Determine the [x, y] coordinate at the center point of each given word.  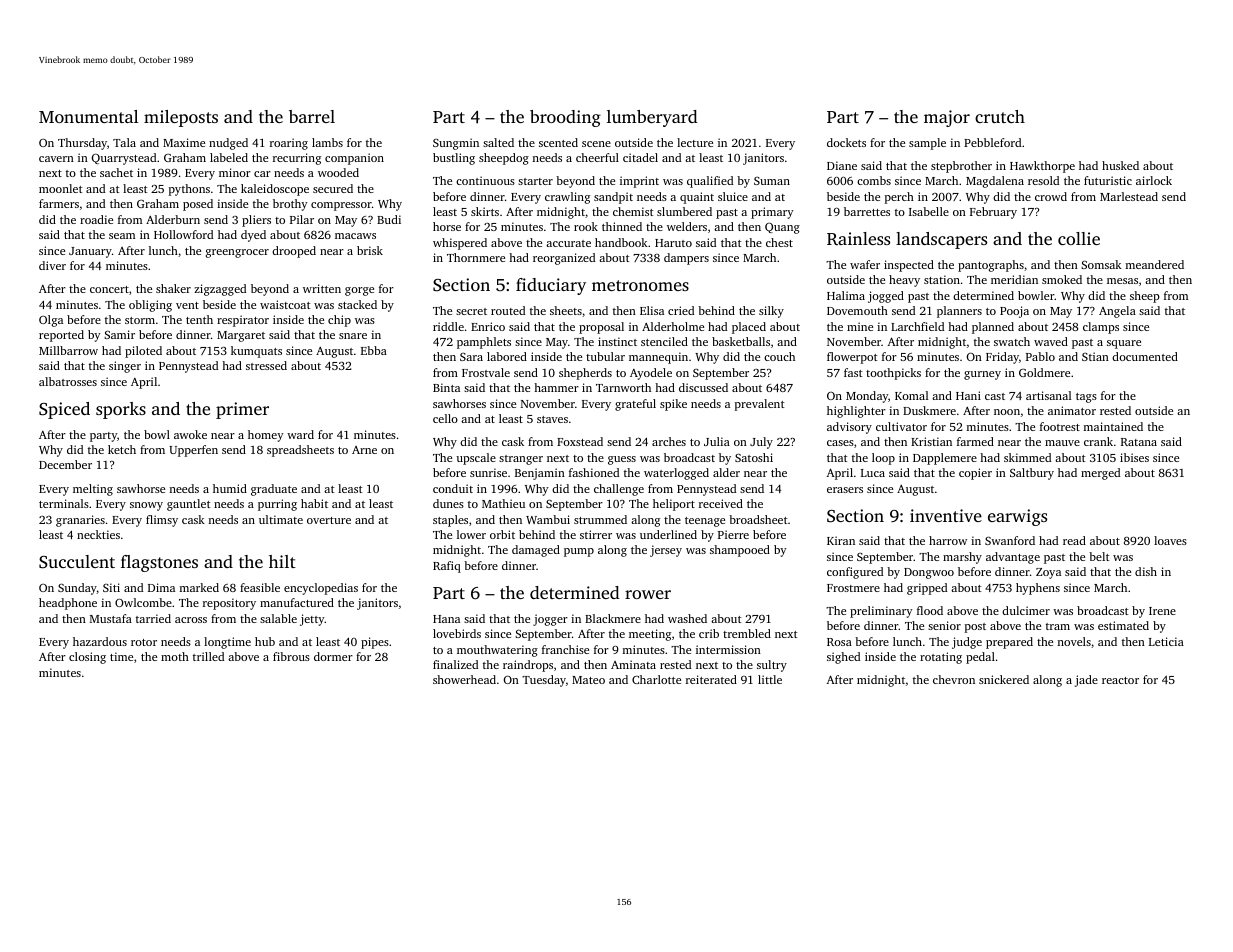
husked [1120, 165]
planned [993, 328]
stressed [266, 365]
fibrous [291, 656]
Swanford [1010, 540]
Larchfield [917, 326]
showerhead [464, 679]
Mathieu [503, 503]
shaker [173, 288]
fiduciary [551, 286]
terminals [64, 503]
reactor [1120, 680]
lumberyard [652, 118]
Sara [471, 357]
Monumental [88, 116]
